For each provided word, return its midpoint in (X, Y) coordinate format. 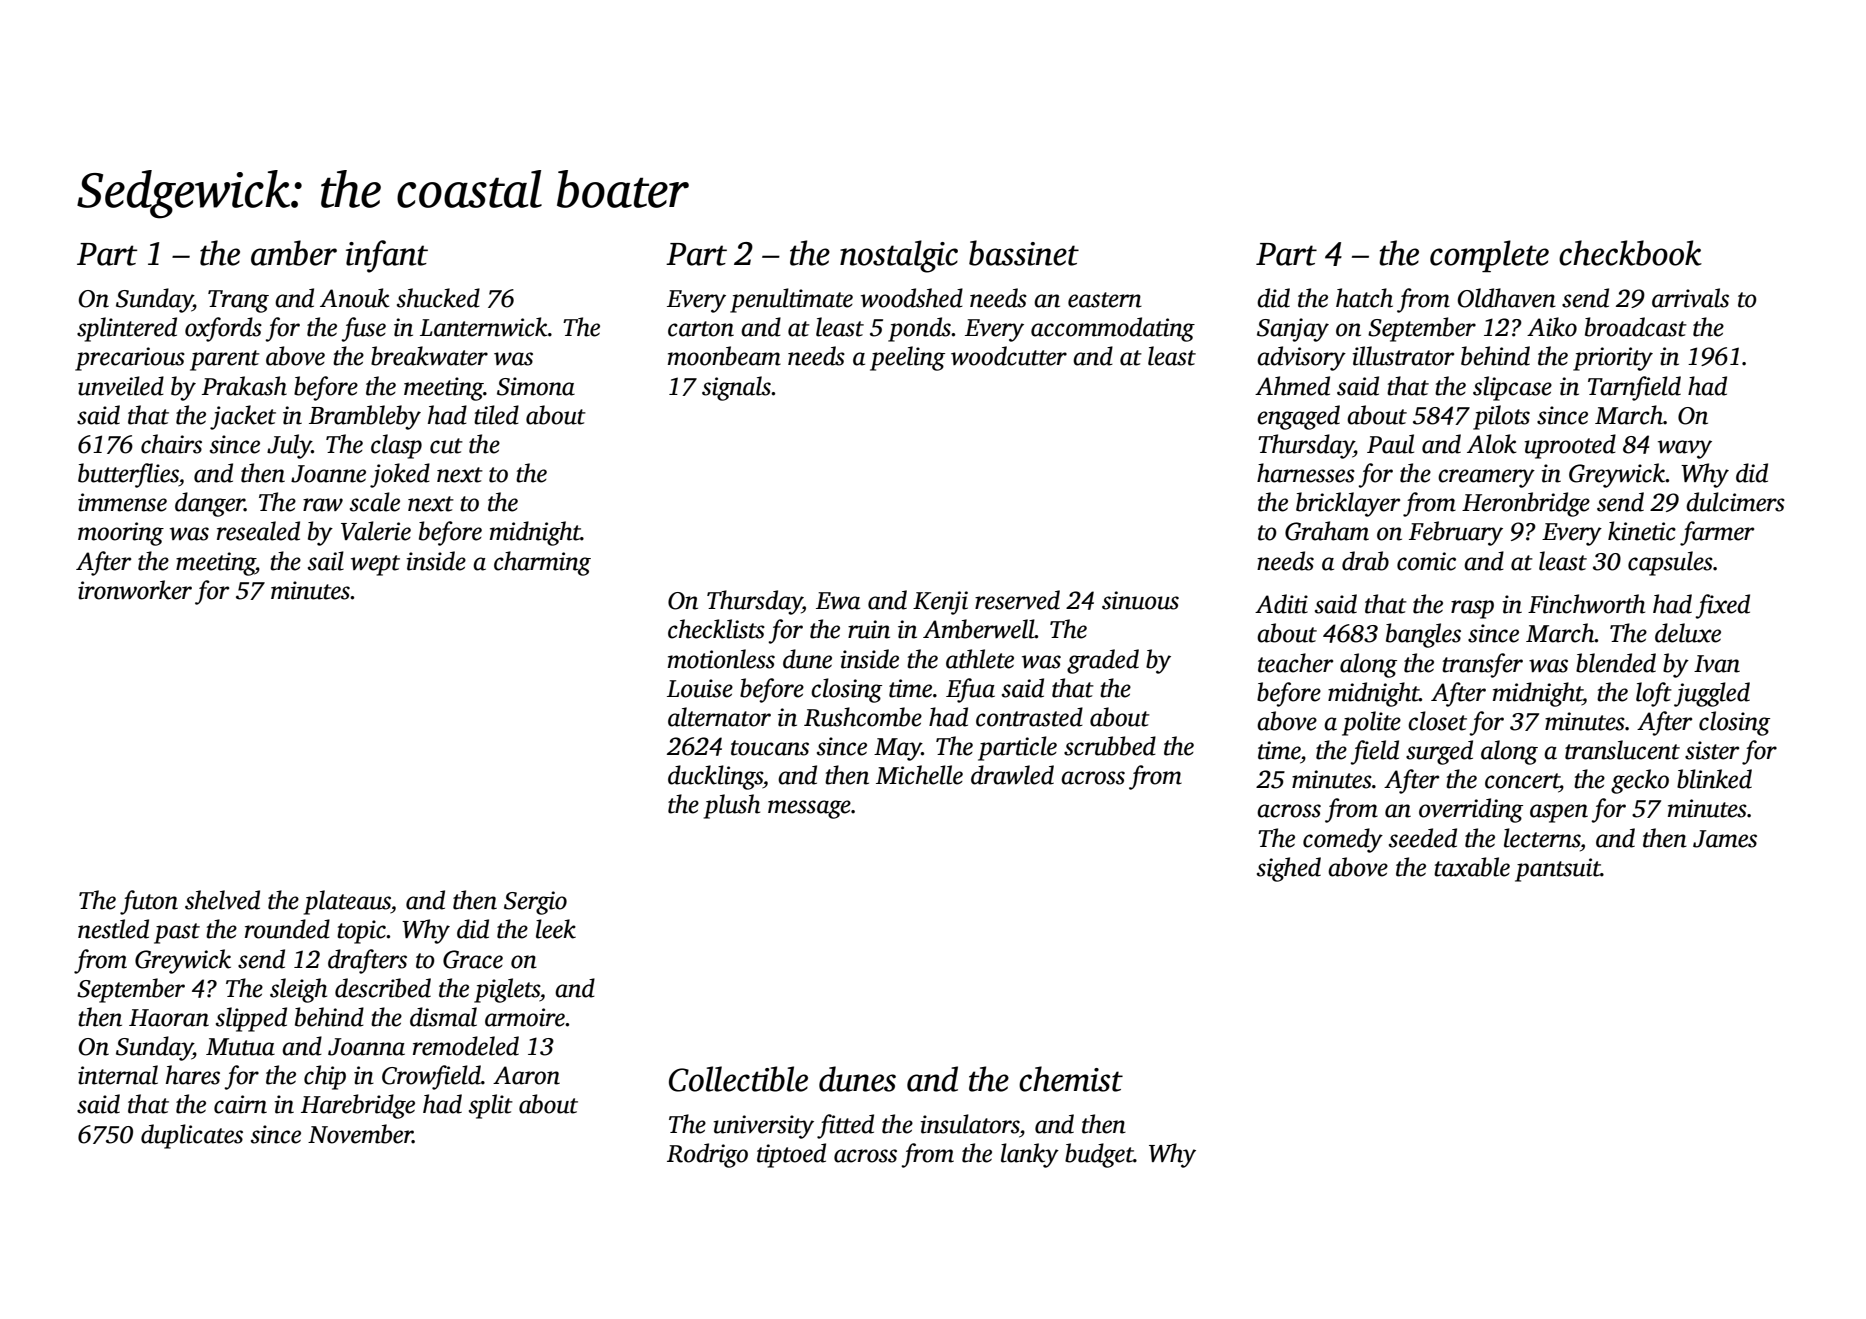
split (491, 1106)
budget (1099, 1155)
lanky (1030, 1155)
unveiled (121, 386)
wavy (1685, 449)
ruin (869, 629)
